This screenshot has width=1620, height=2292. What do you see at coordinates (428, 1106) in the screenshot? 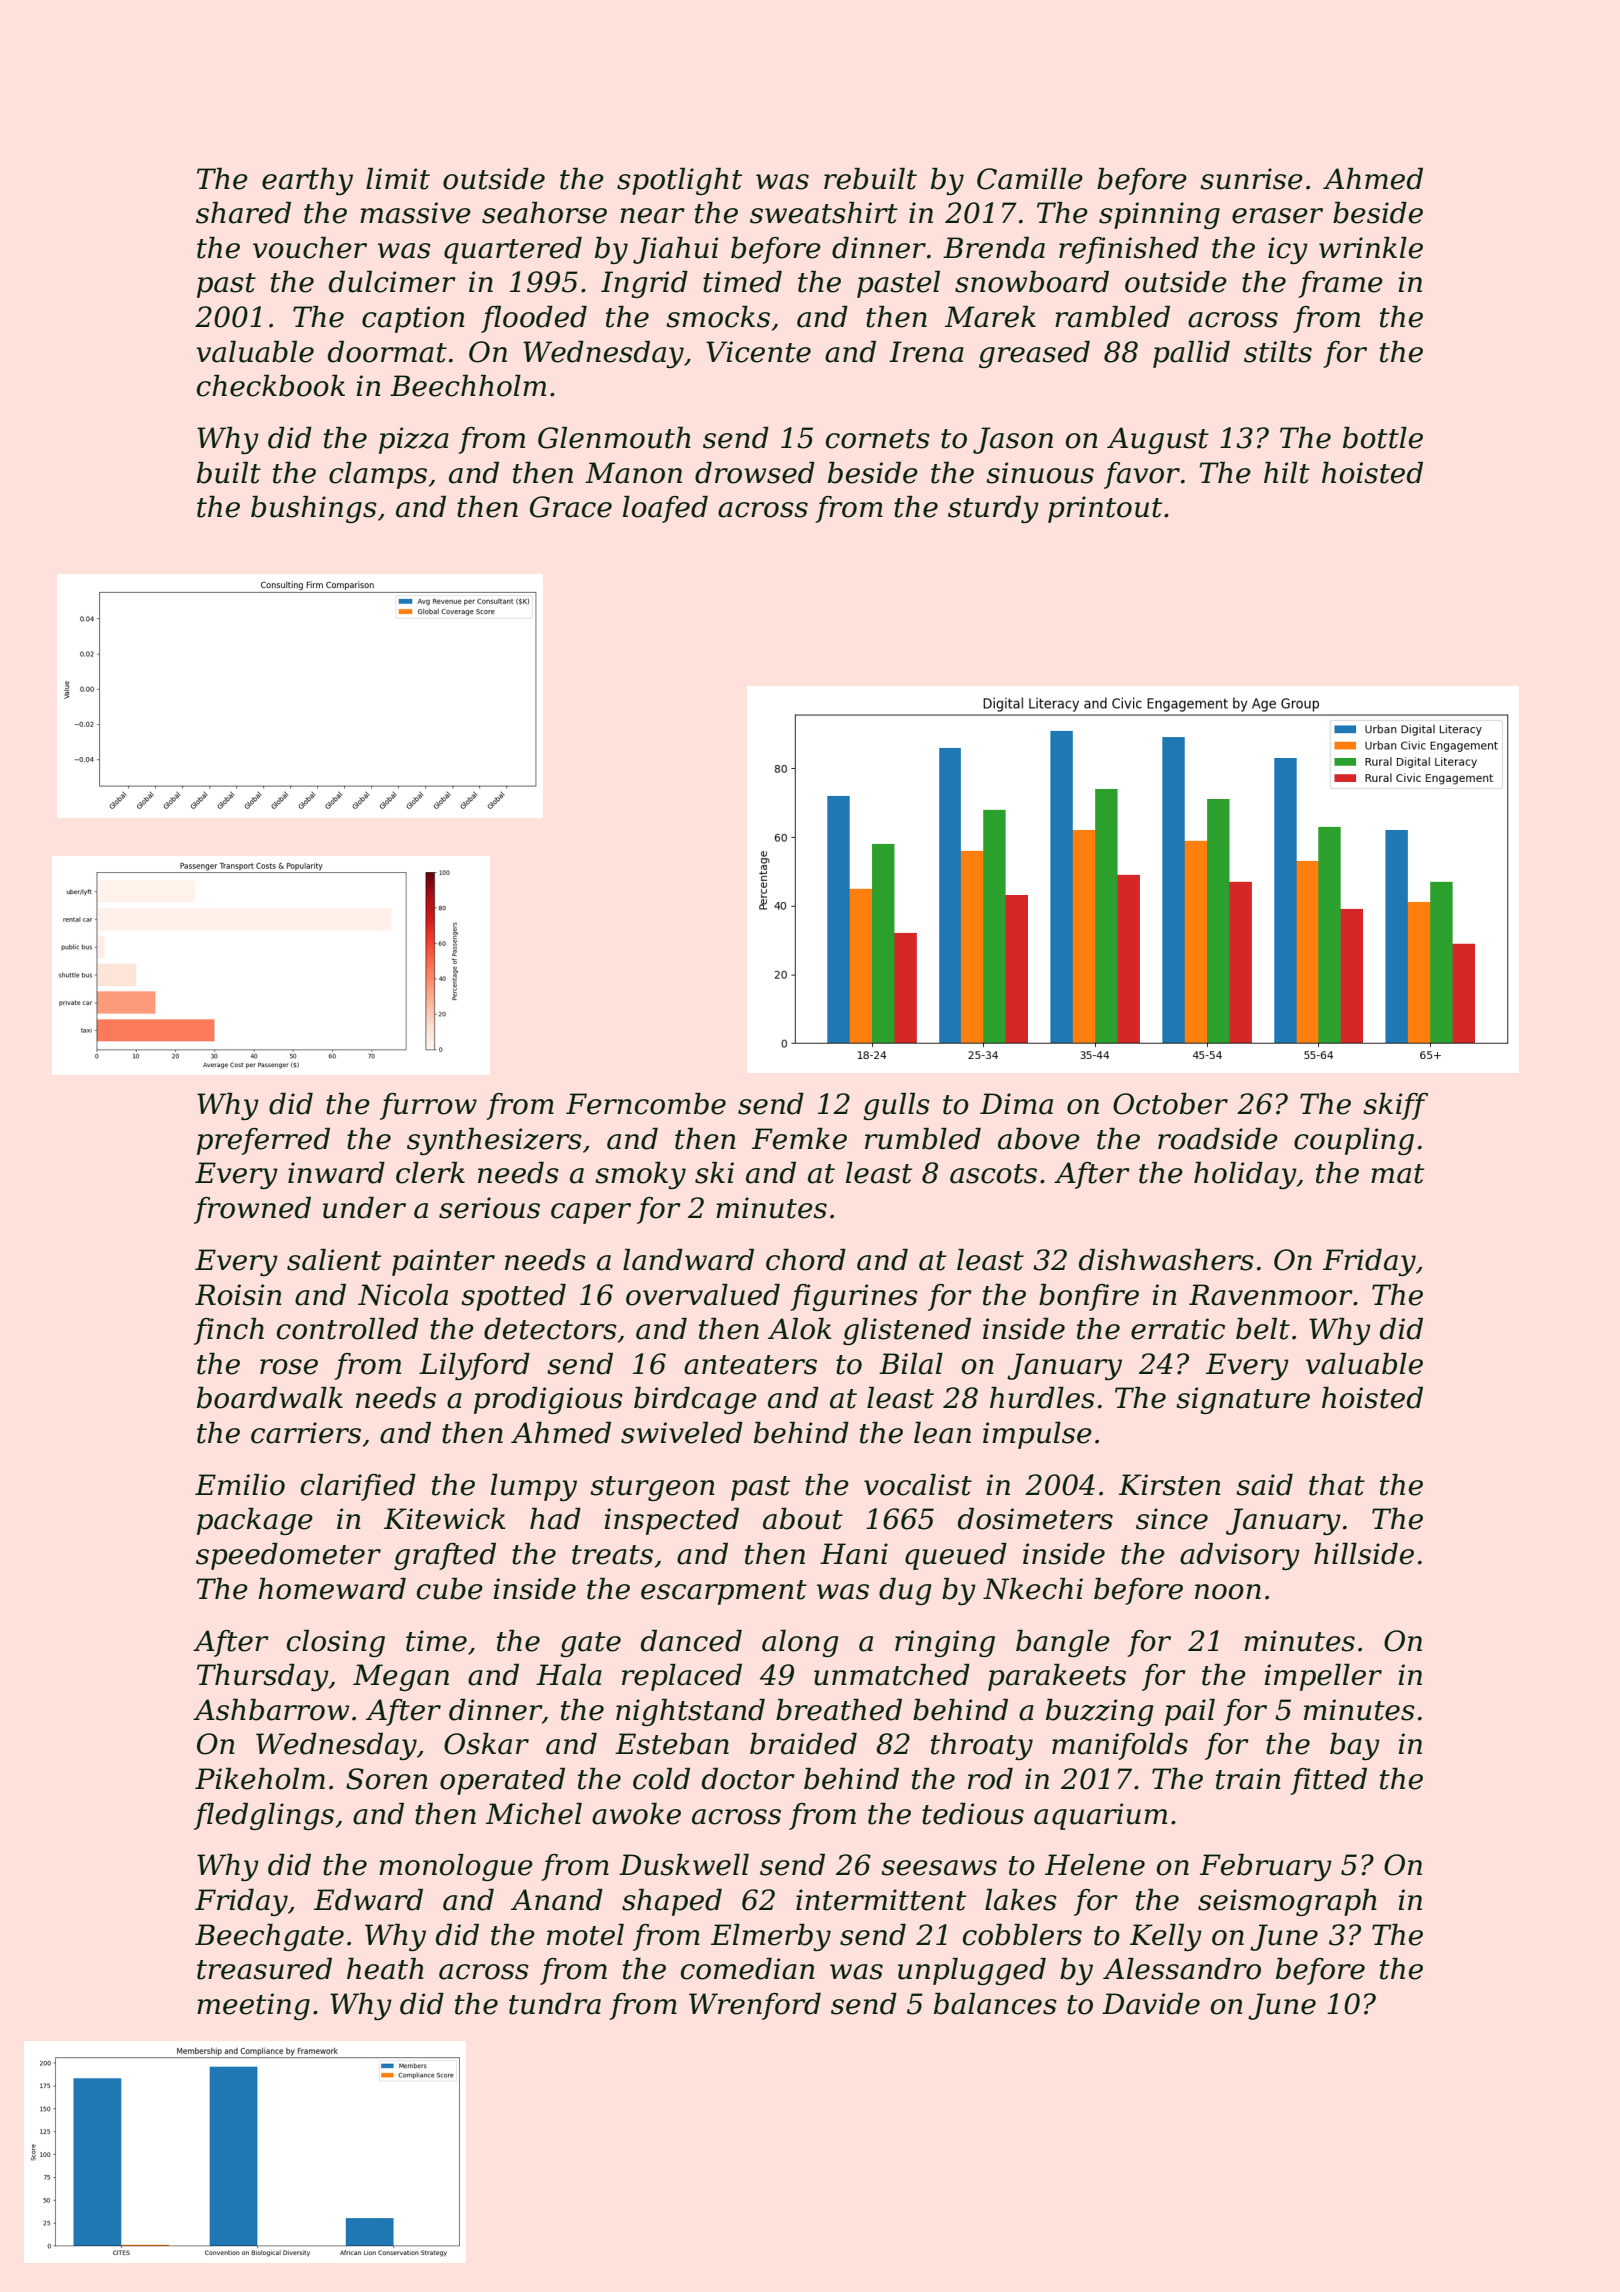
I see `furrow` at bounding box center [428, 1106].
